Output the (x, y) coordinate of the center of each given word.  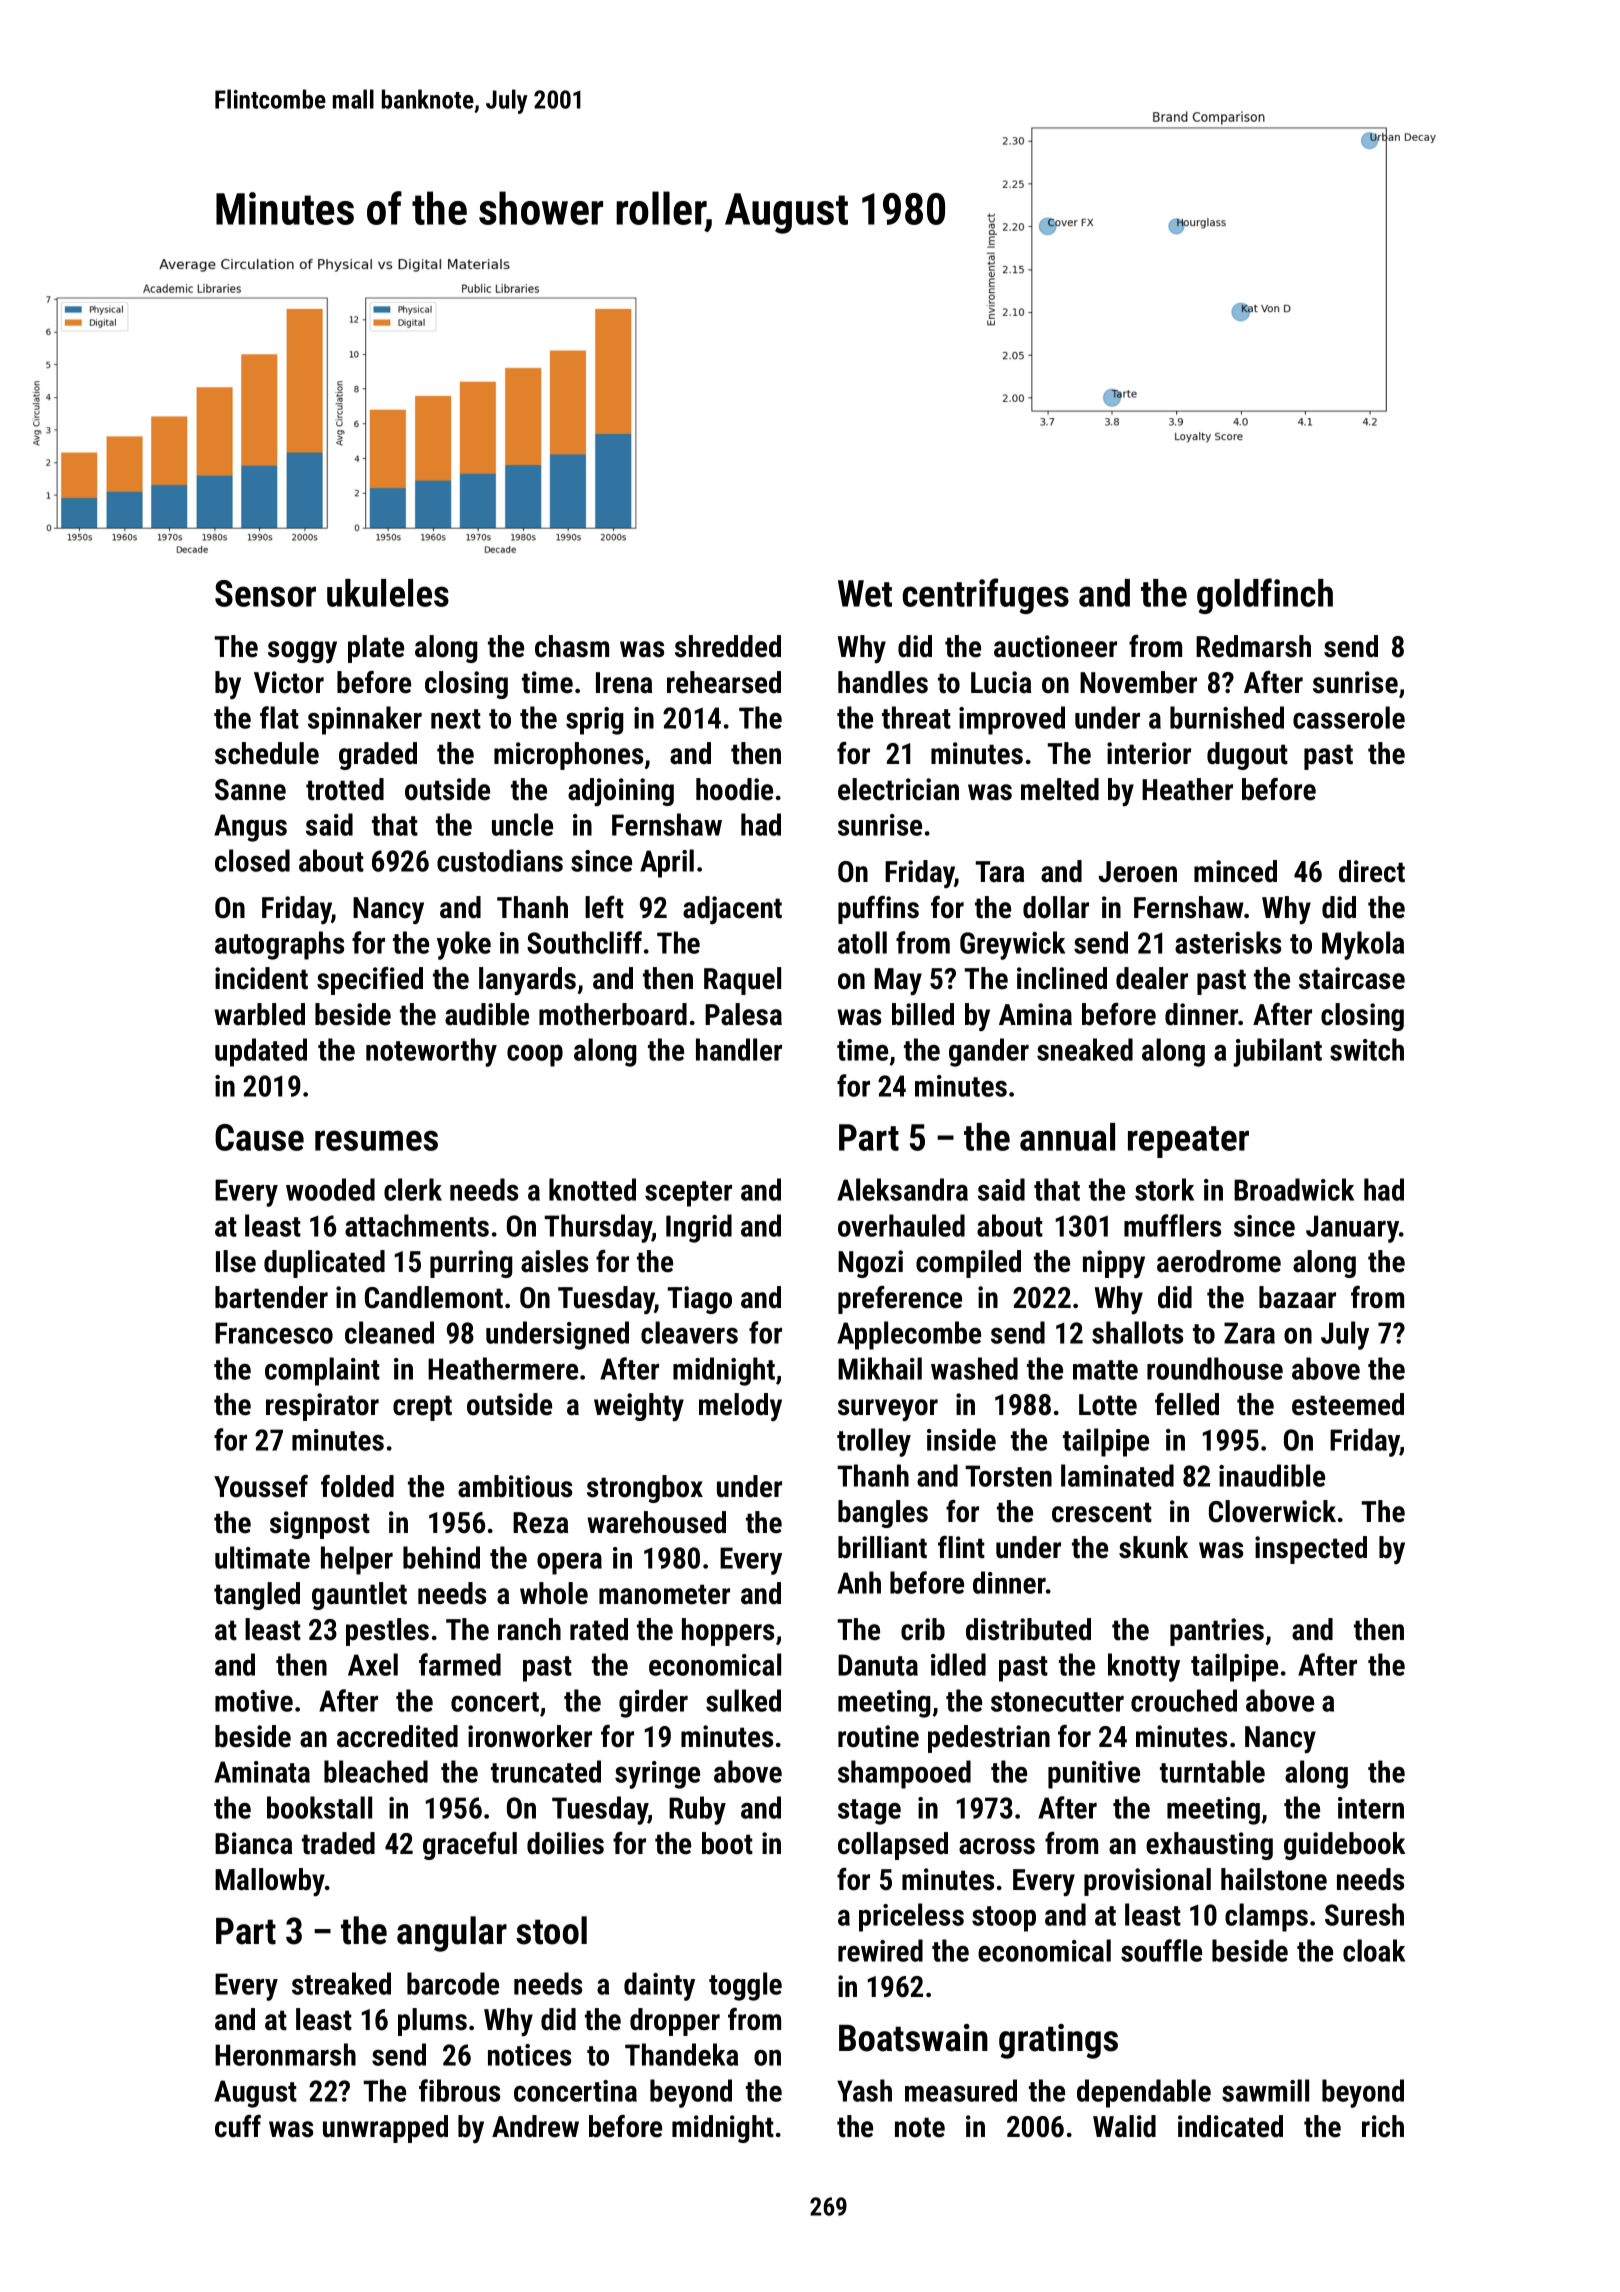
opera (569, 1564)
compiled (968, 1264)
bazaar (1297, 1297)
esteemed (1348, 1404)
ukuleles (388, 593)
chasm (572, 646)
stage (869, 1812)
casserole (1349, 717)
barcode (453, 1983)
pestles (387, 1632)
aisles (554, 1261)
